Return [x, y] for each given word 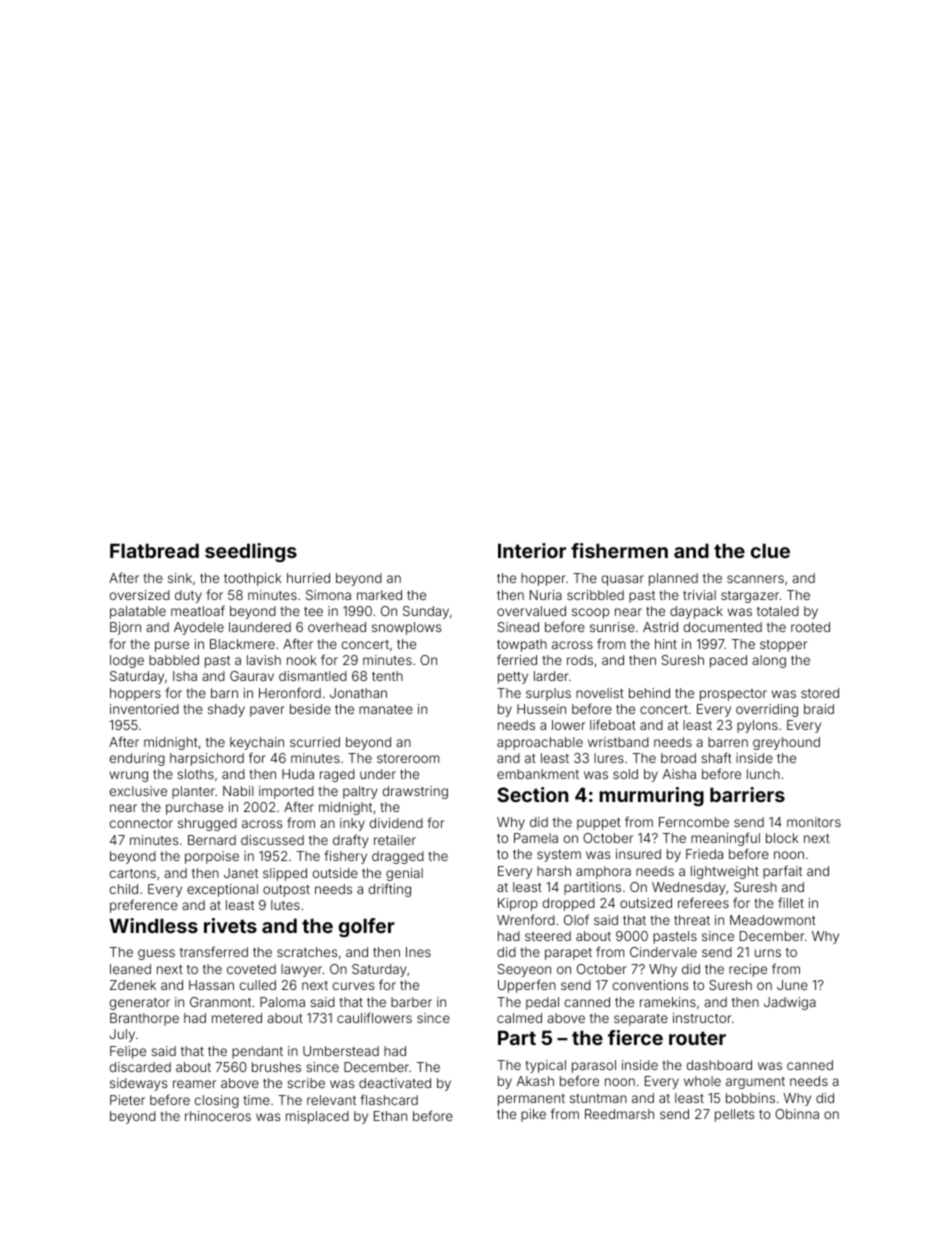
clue [770, 550]
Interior [532, 550]
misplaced [317, 1117]
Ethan [390, 1116]
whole [702, 1081]
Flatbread [154, 550]
